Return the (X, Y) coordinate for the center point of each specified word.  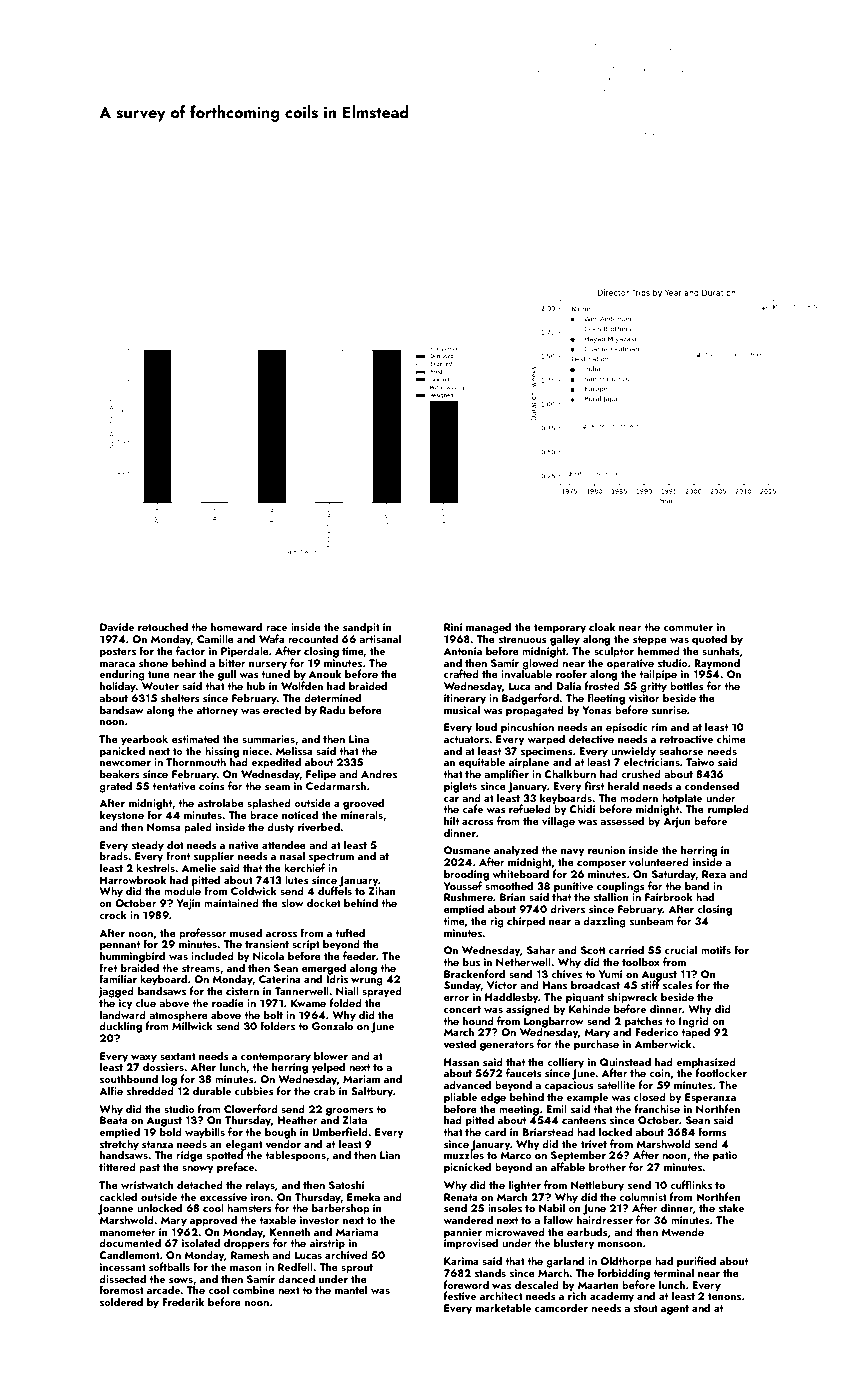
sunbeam (652, 920)
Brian (513, 897)
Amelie (199, 867)
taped (695, 1033)
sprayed (382, 992)
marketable (503, 1307)
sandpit (361, 628)
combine (253, 1289)
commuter (688, 627)
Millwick (192, 1026)
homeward (236, 626)
